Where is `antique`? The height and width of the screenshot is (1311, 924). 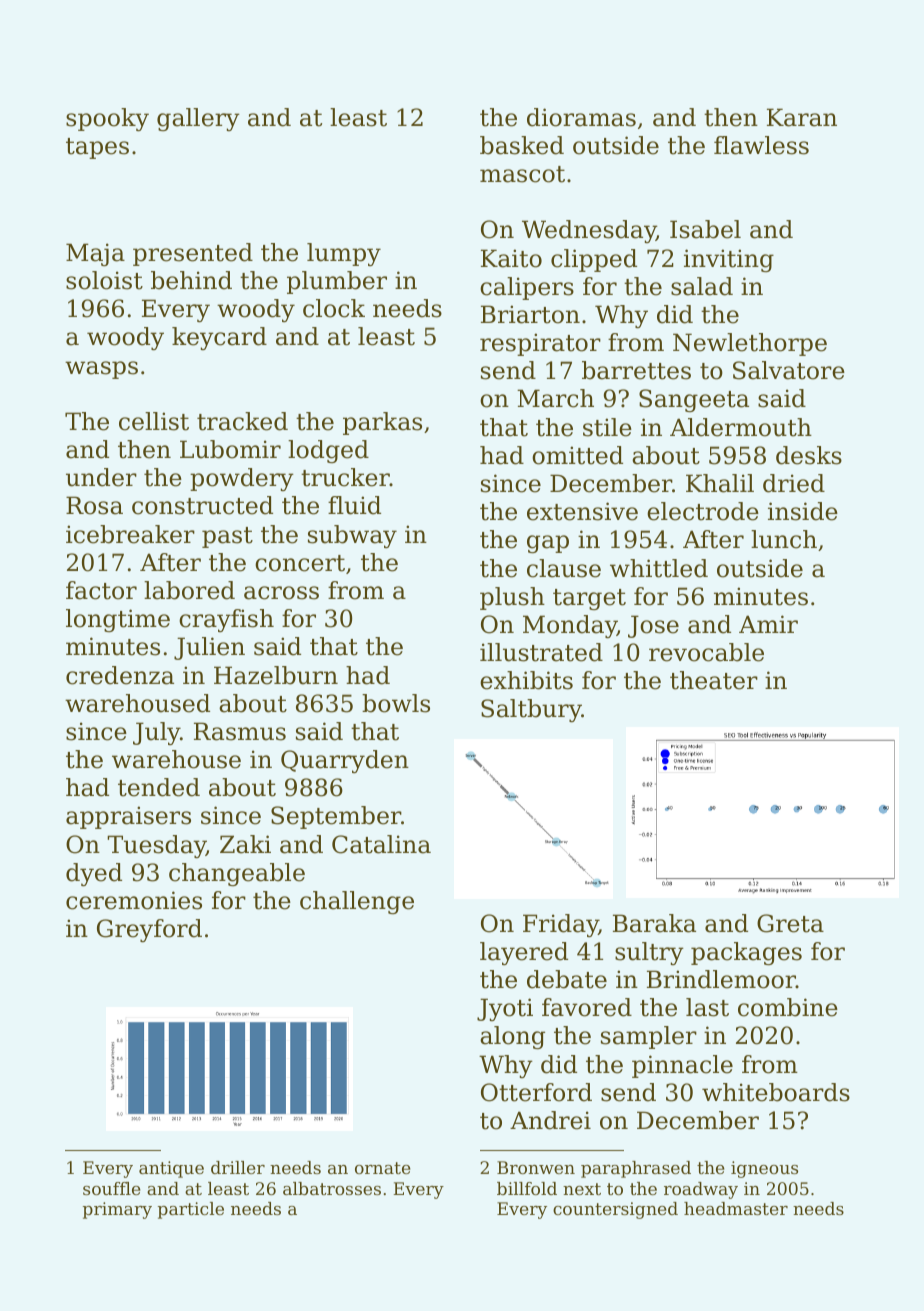
antique is located at coordinates (171, 1169).
